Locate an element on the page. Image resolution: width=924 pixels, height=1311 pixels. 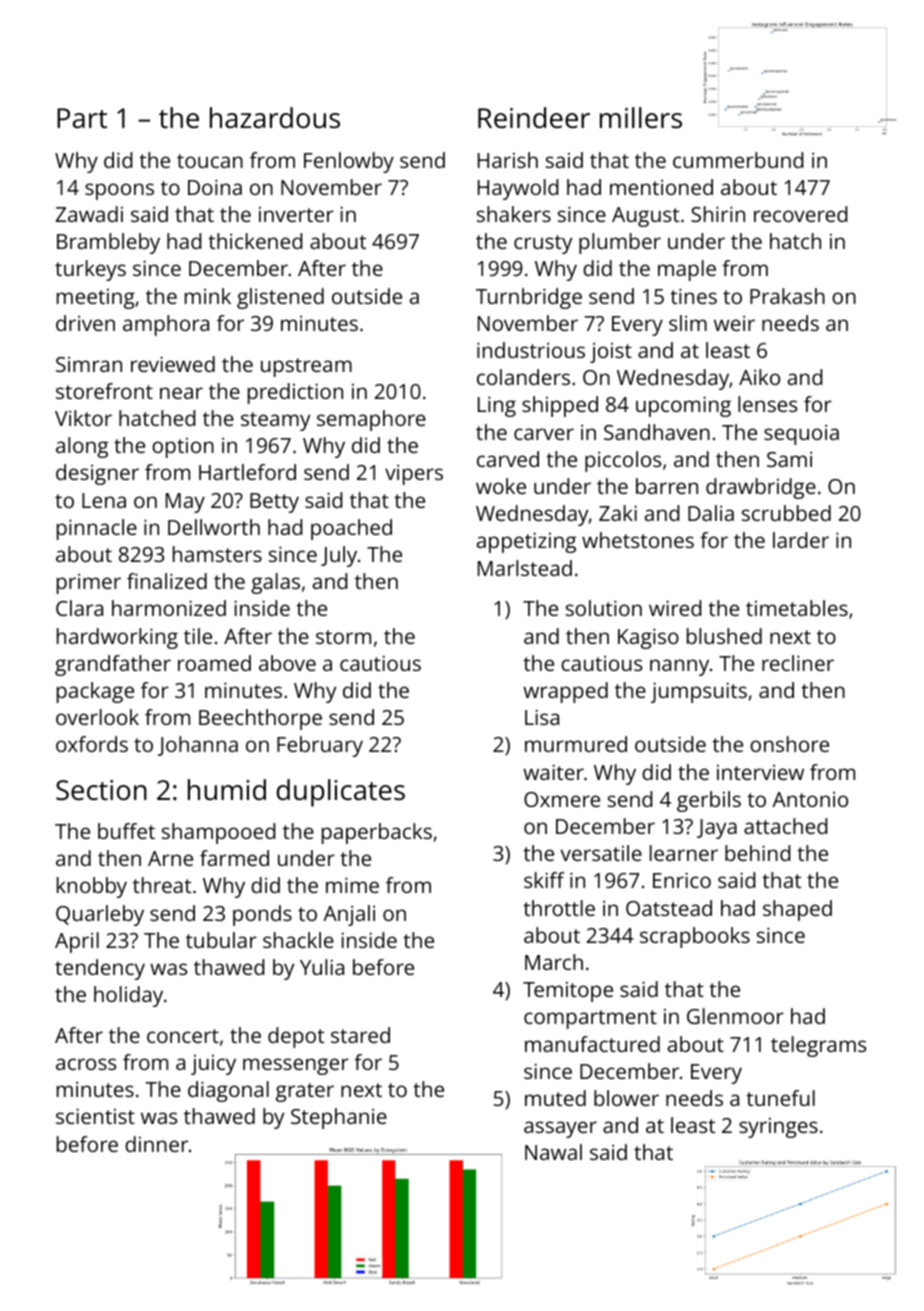
dinner is located at coordinates (156, 1144).
